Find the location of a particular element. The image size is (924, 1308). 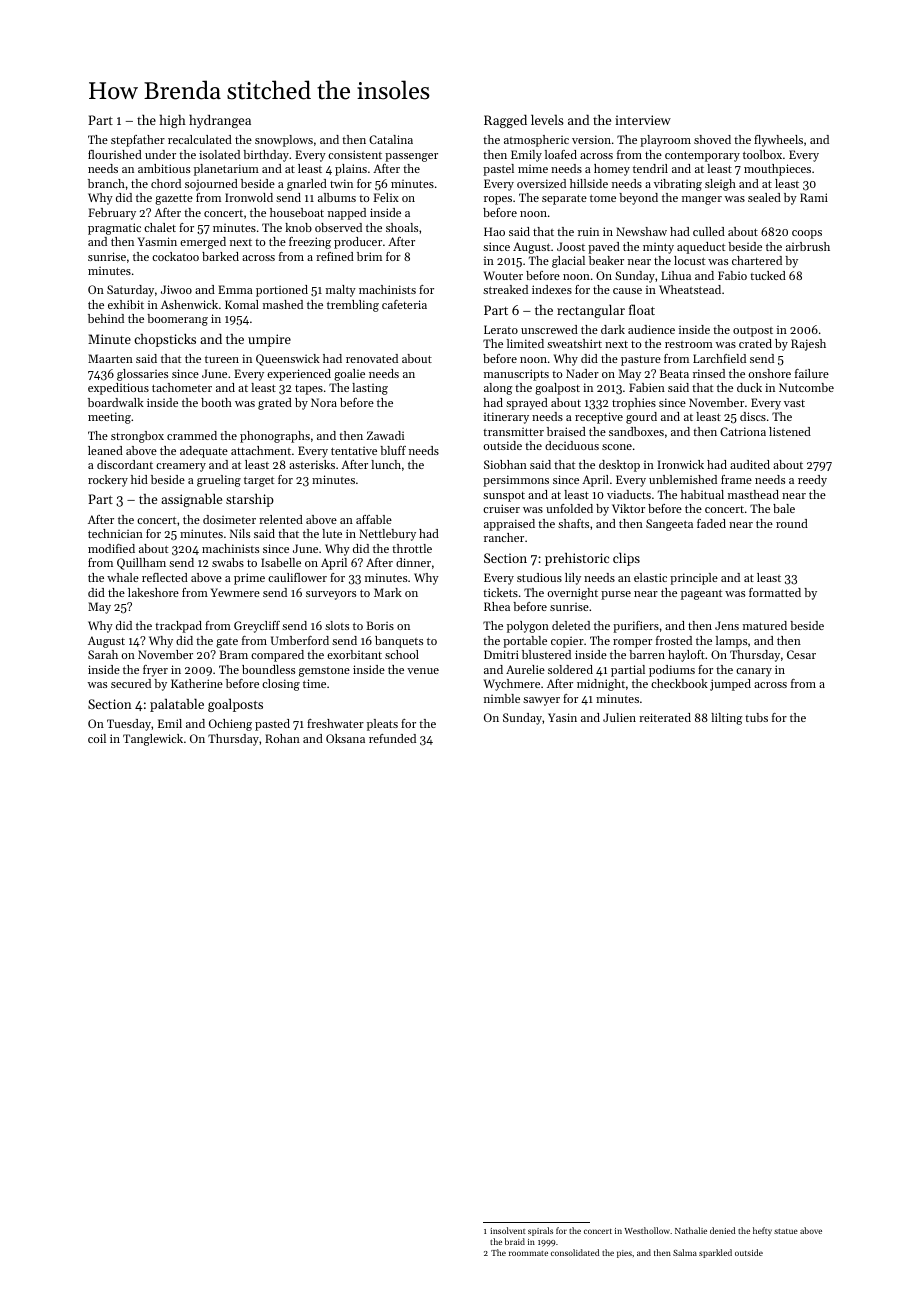

tubs is located at coordinates (756, 717).
